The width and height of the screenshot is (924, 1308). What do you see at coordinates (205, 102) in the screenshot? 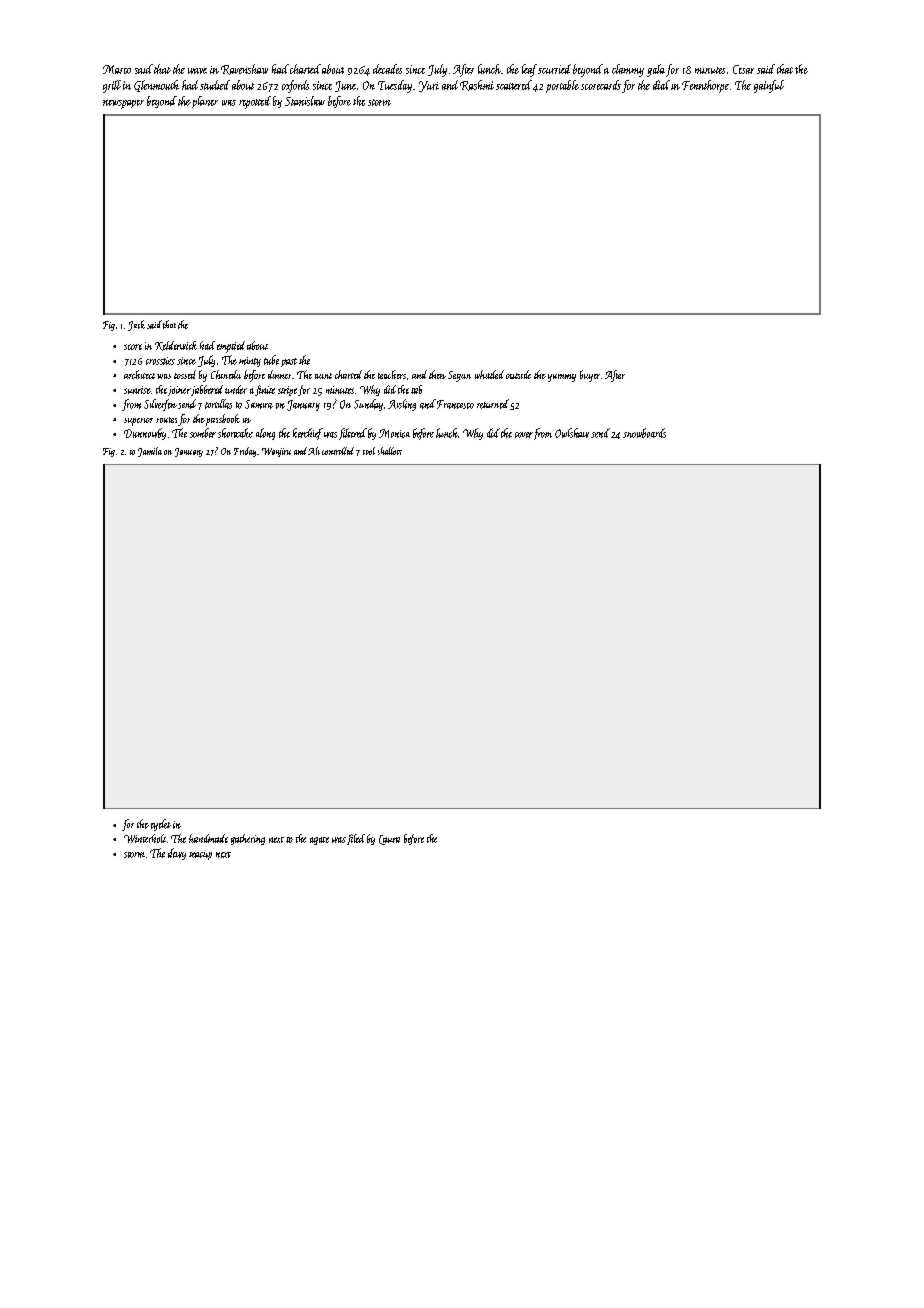
I see `planer` at bounding box center [205, 102].
